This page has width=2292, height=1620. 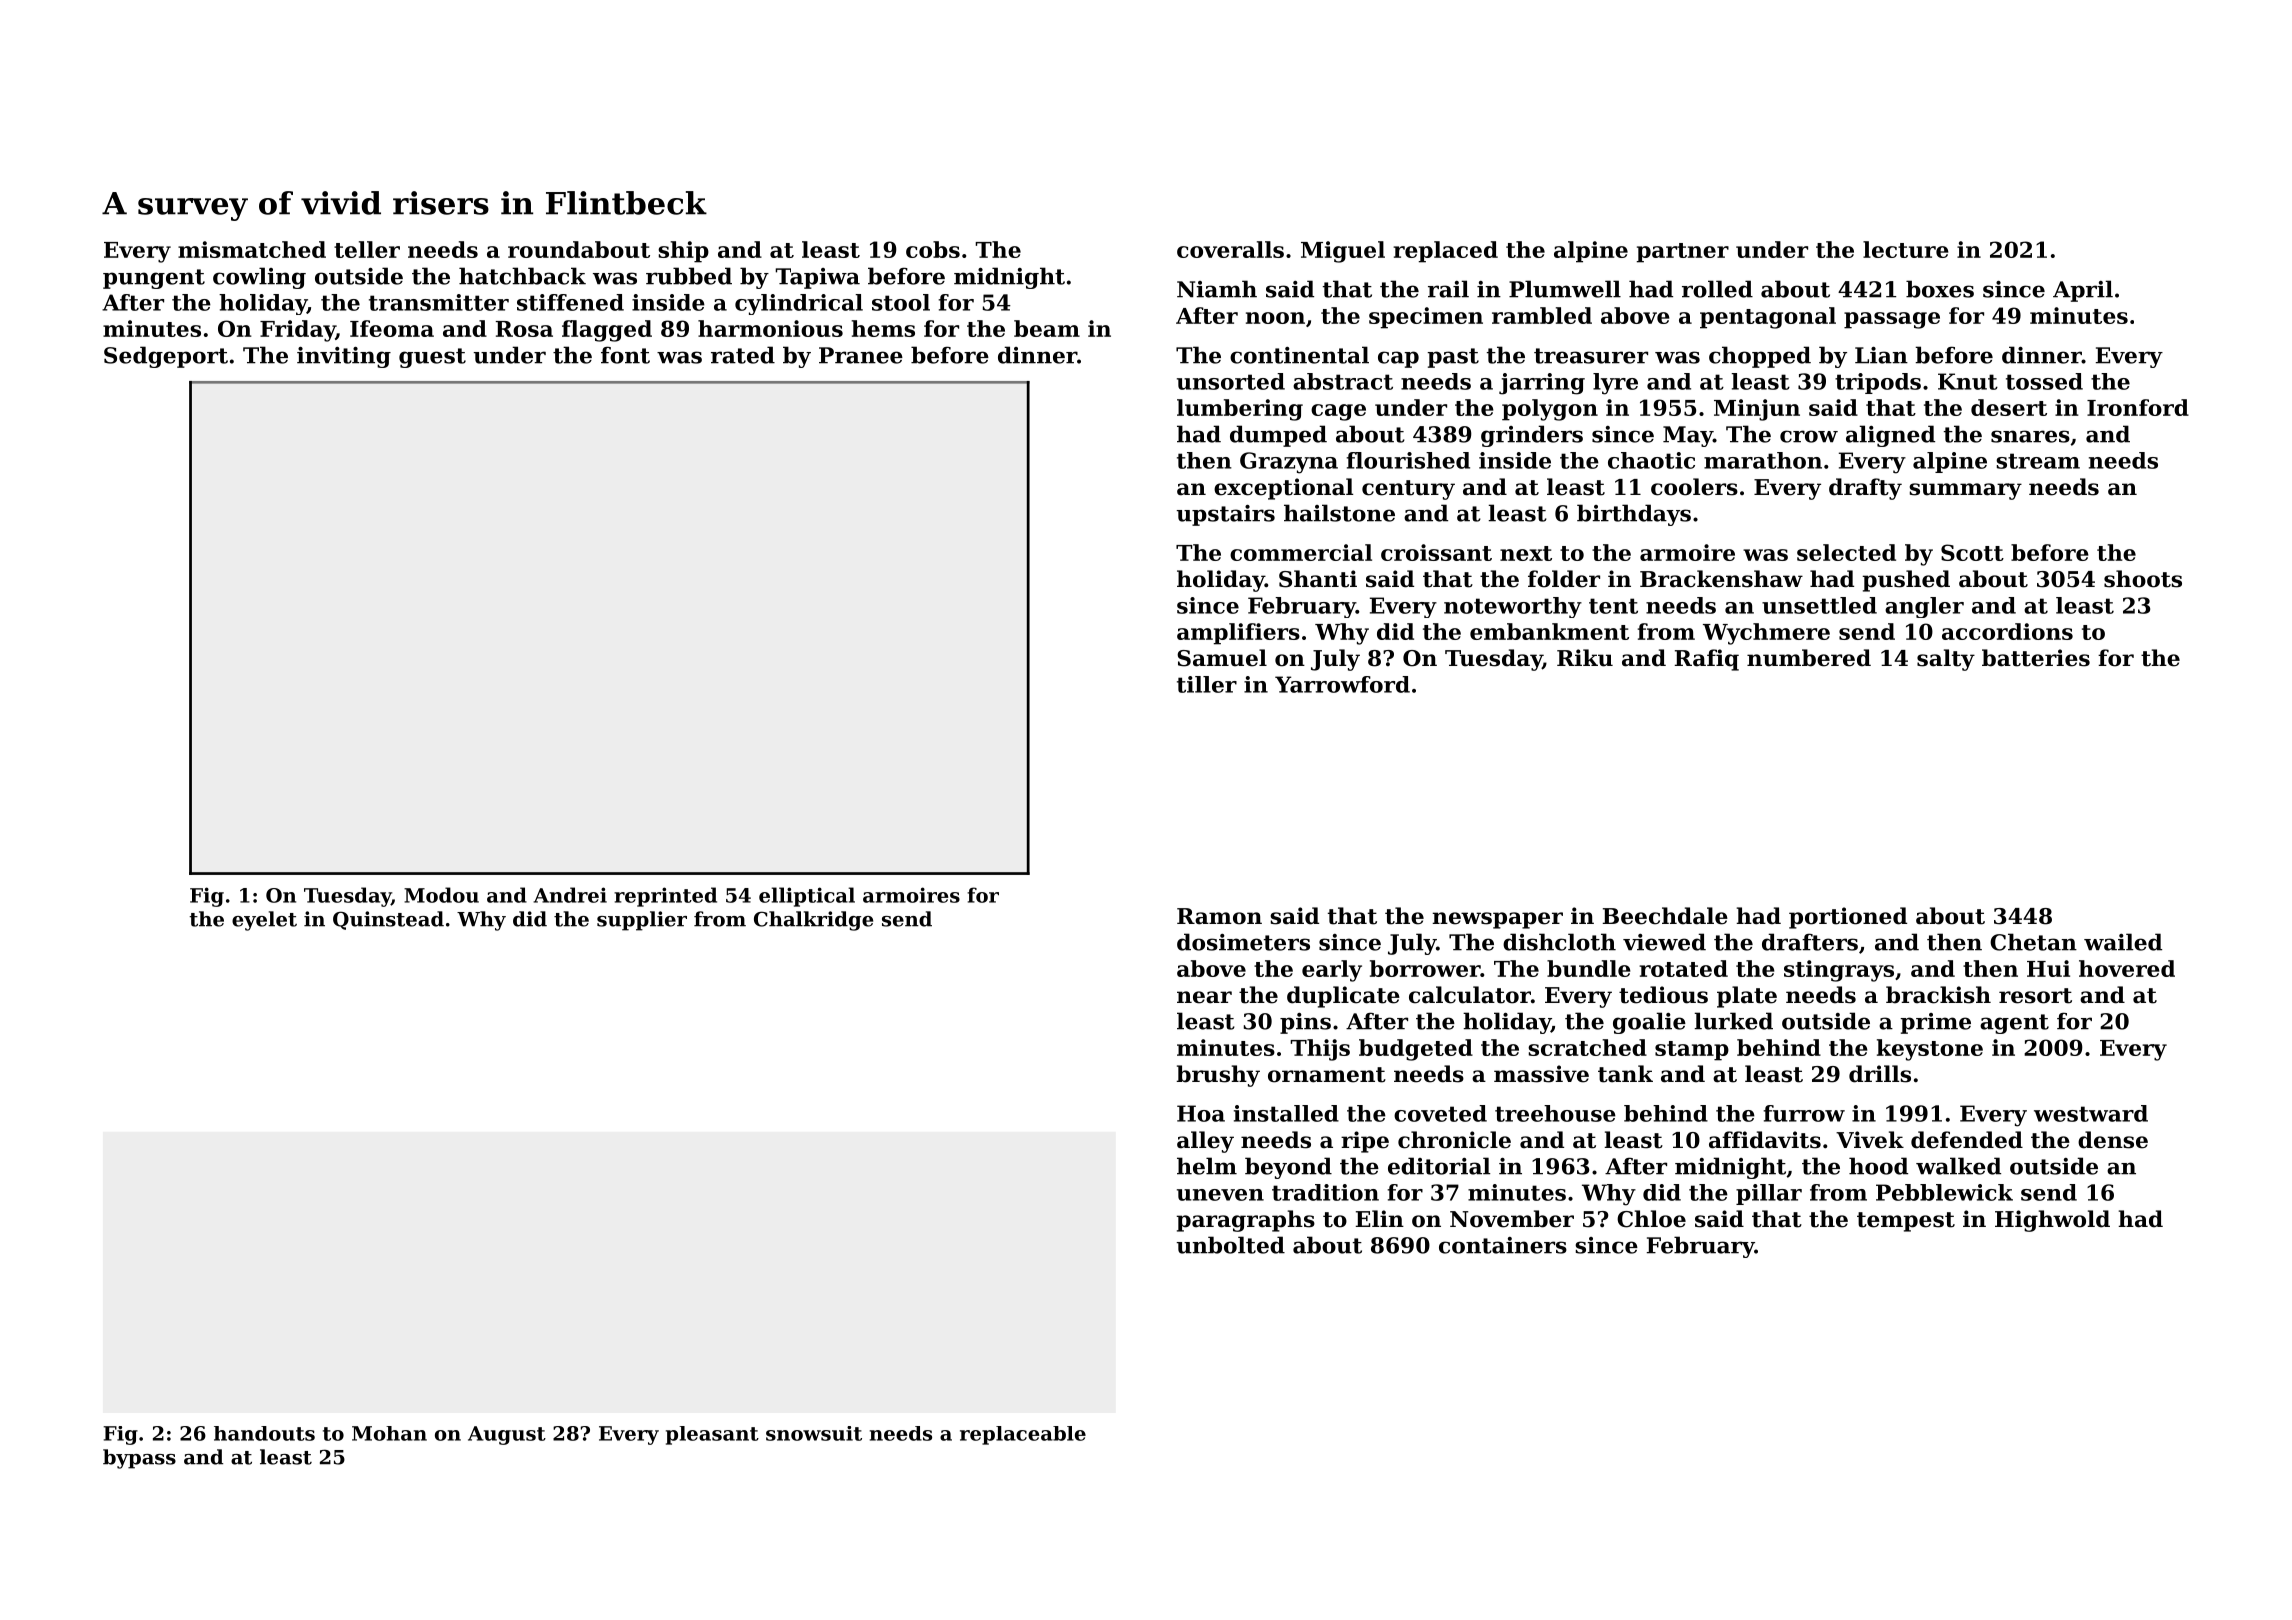 I want to click on batteries, so click(x=2036, y=658).
